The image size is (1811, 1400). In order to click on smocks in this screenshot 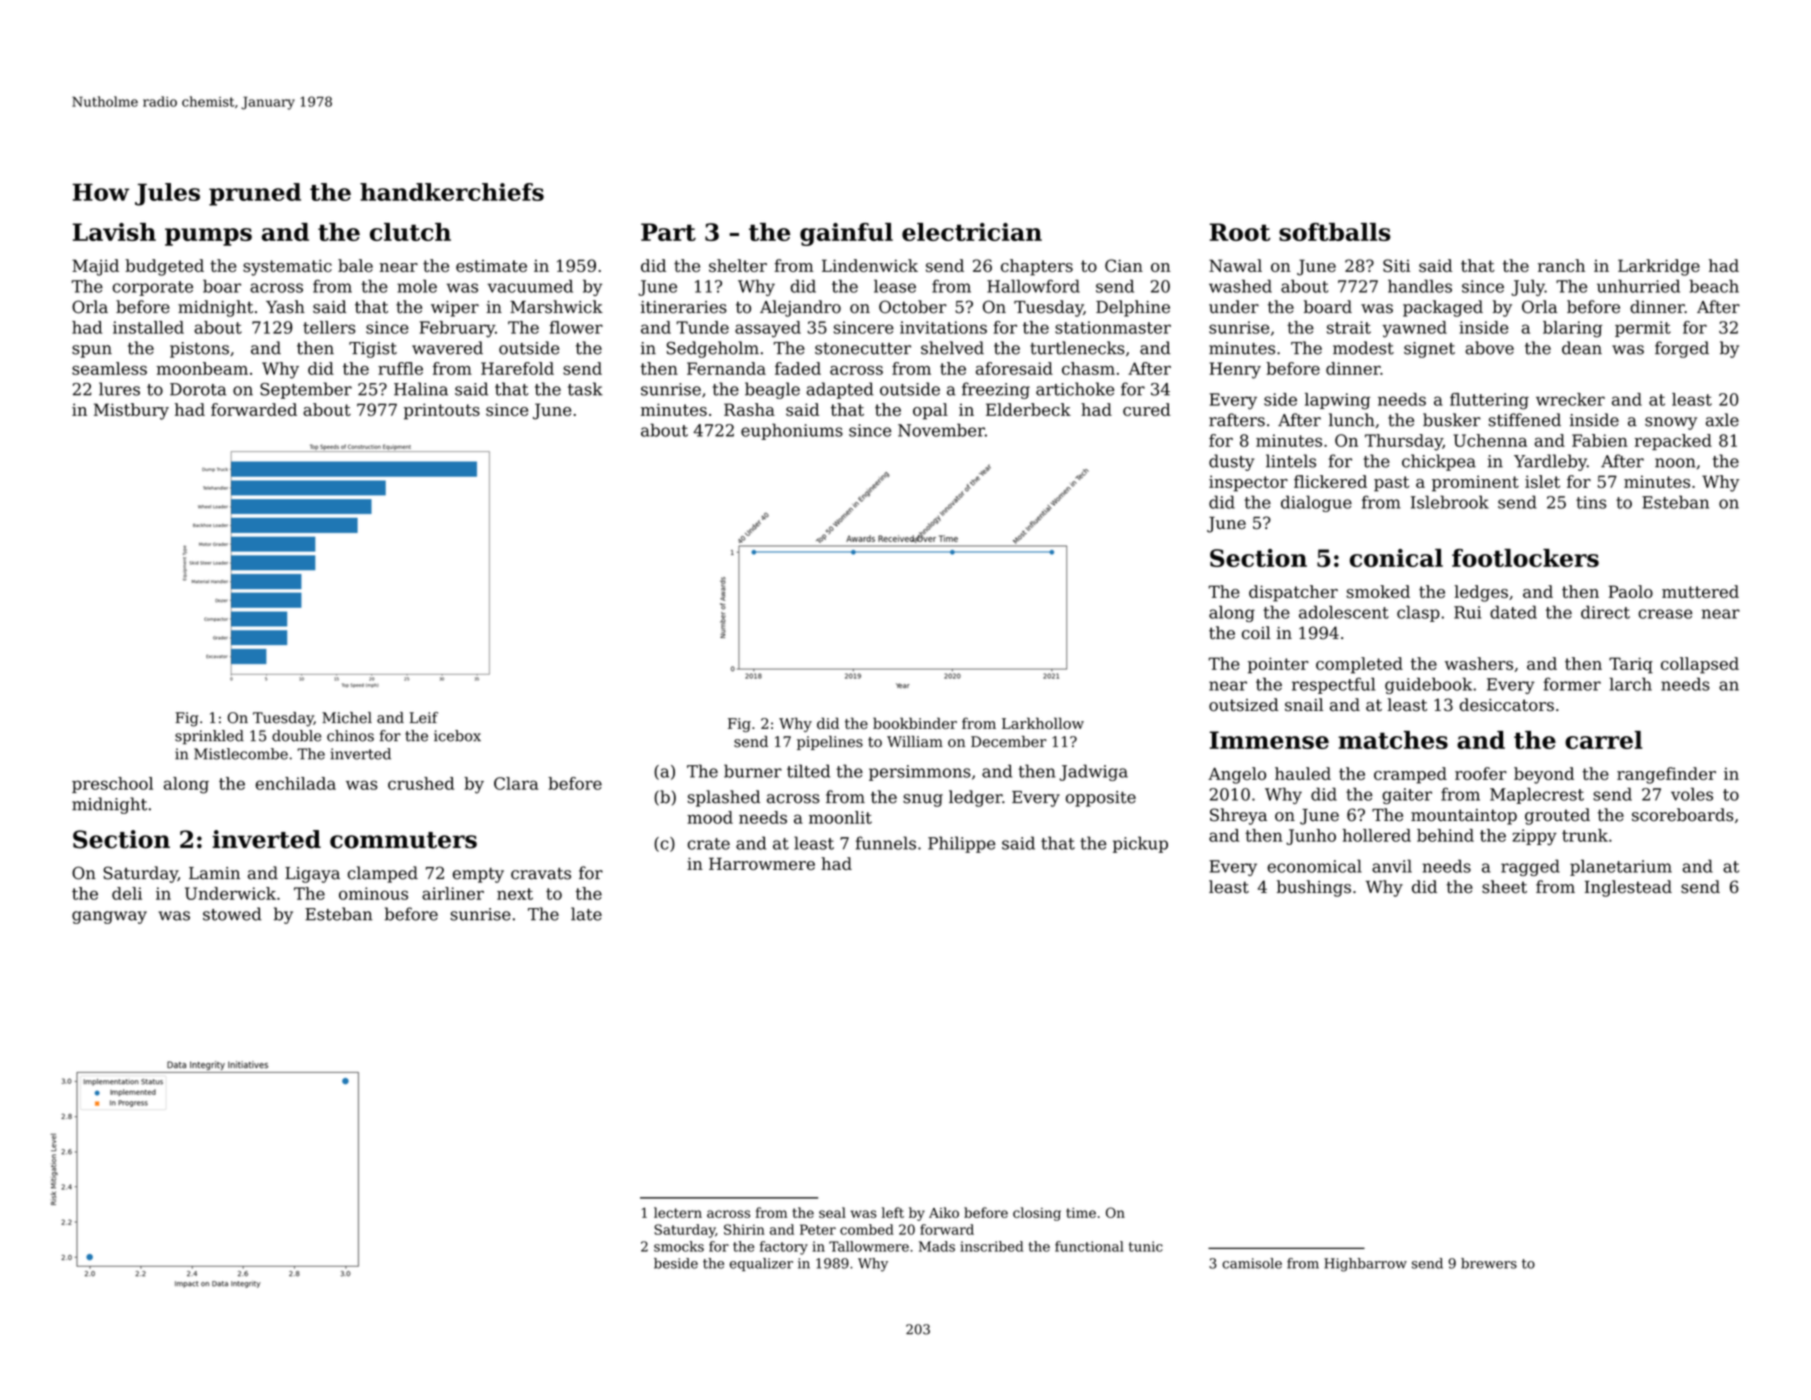, I will do `click(679, 1246)`.
